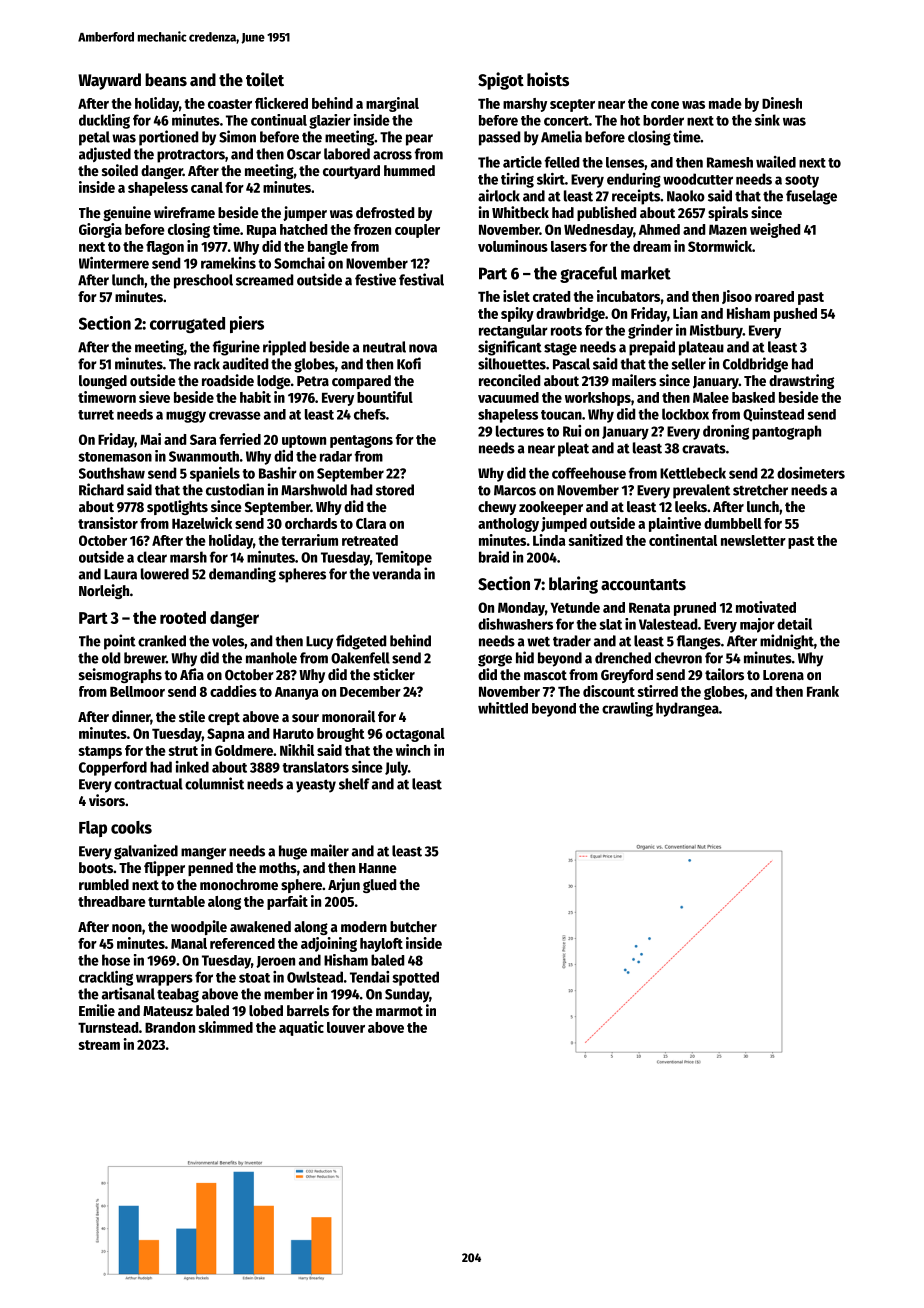  I want to click on bountiful, so click(385, 397).
